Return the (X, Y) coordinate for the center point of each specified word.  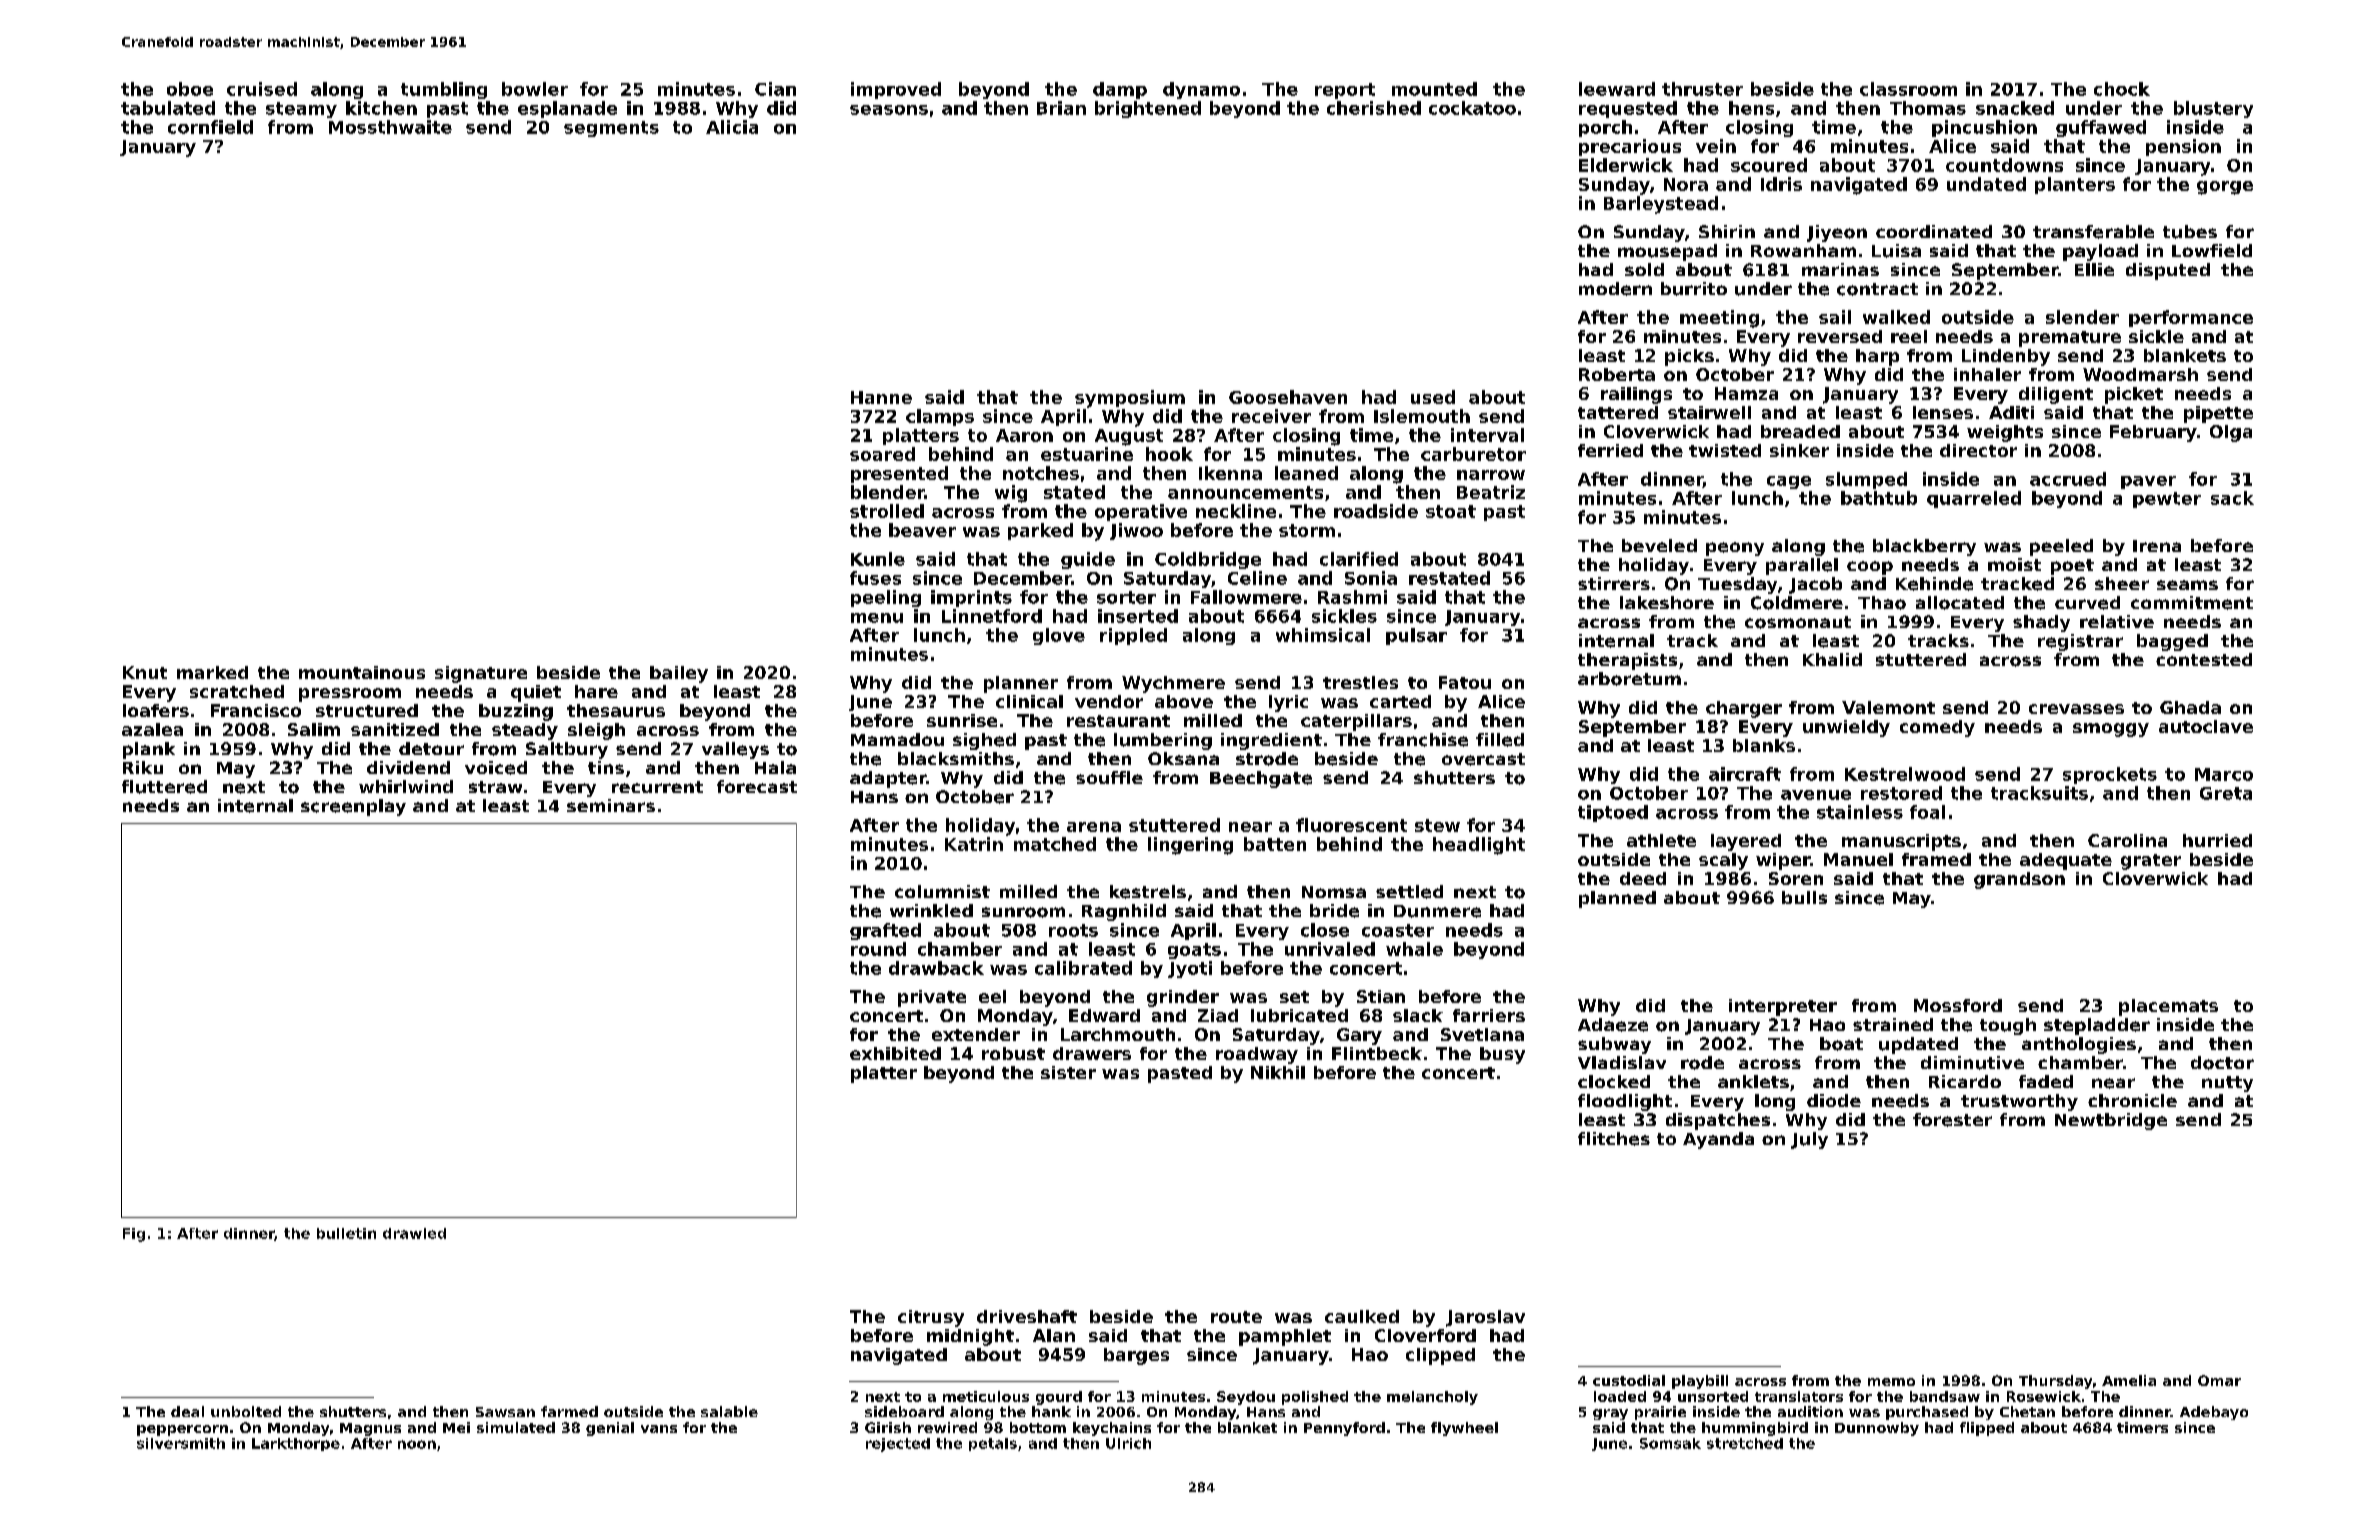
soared (882, 454)
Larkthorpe (296, 1444)
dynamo (1201, 90)
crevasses (2076, 709)
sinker (1799, 450)
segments (611, 129)
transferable (2093, 232)
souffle (1109, 777)
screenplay (353, 807)
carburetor (1473, 454)
